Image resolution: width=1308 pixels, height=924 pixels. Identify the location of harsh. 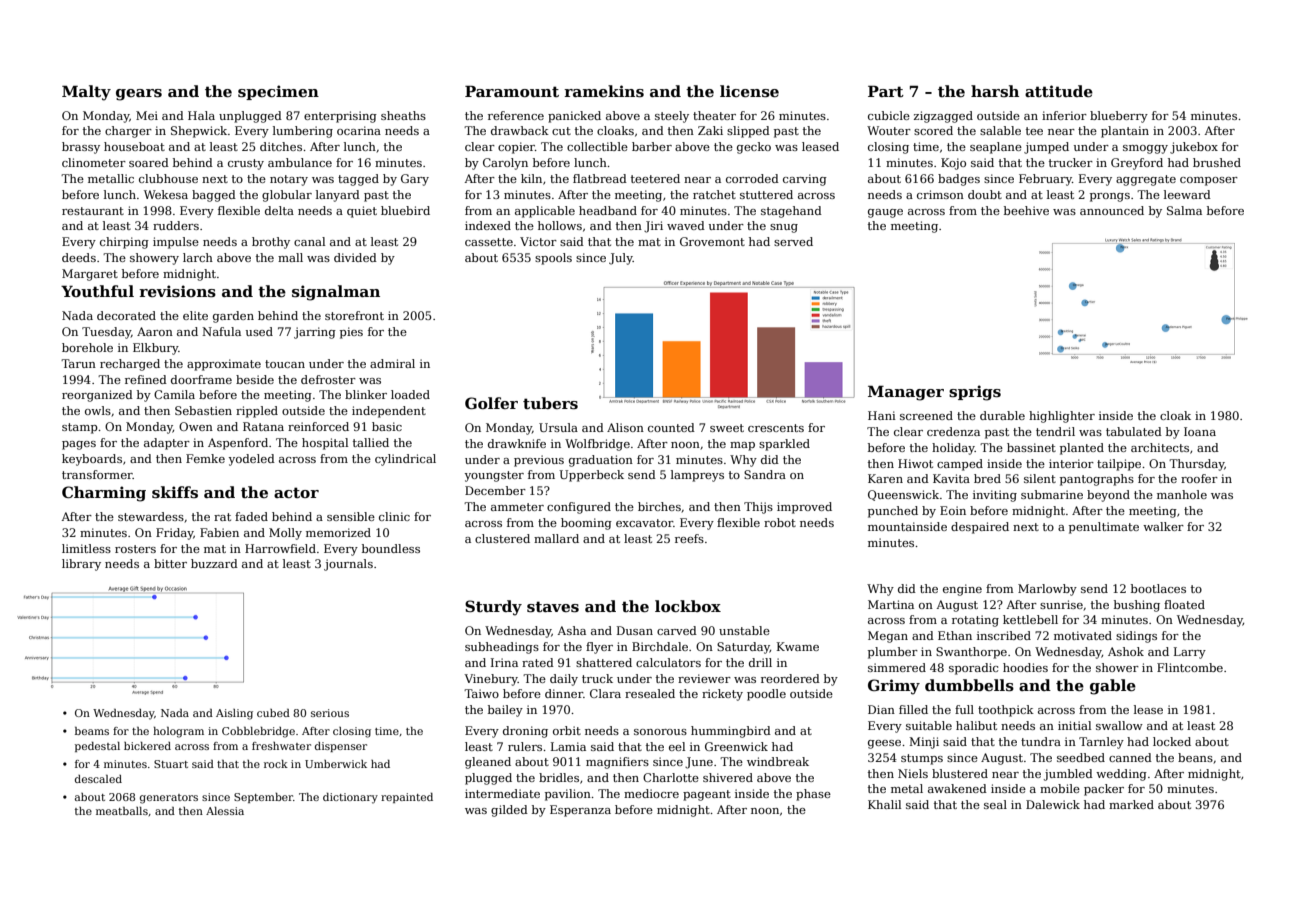
(995, 91).
